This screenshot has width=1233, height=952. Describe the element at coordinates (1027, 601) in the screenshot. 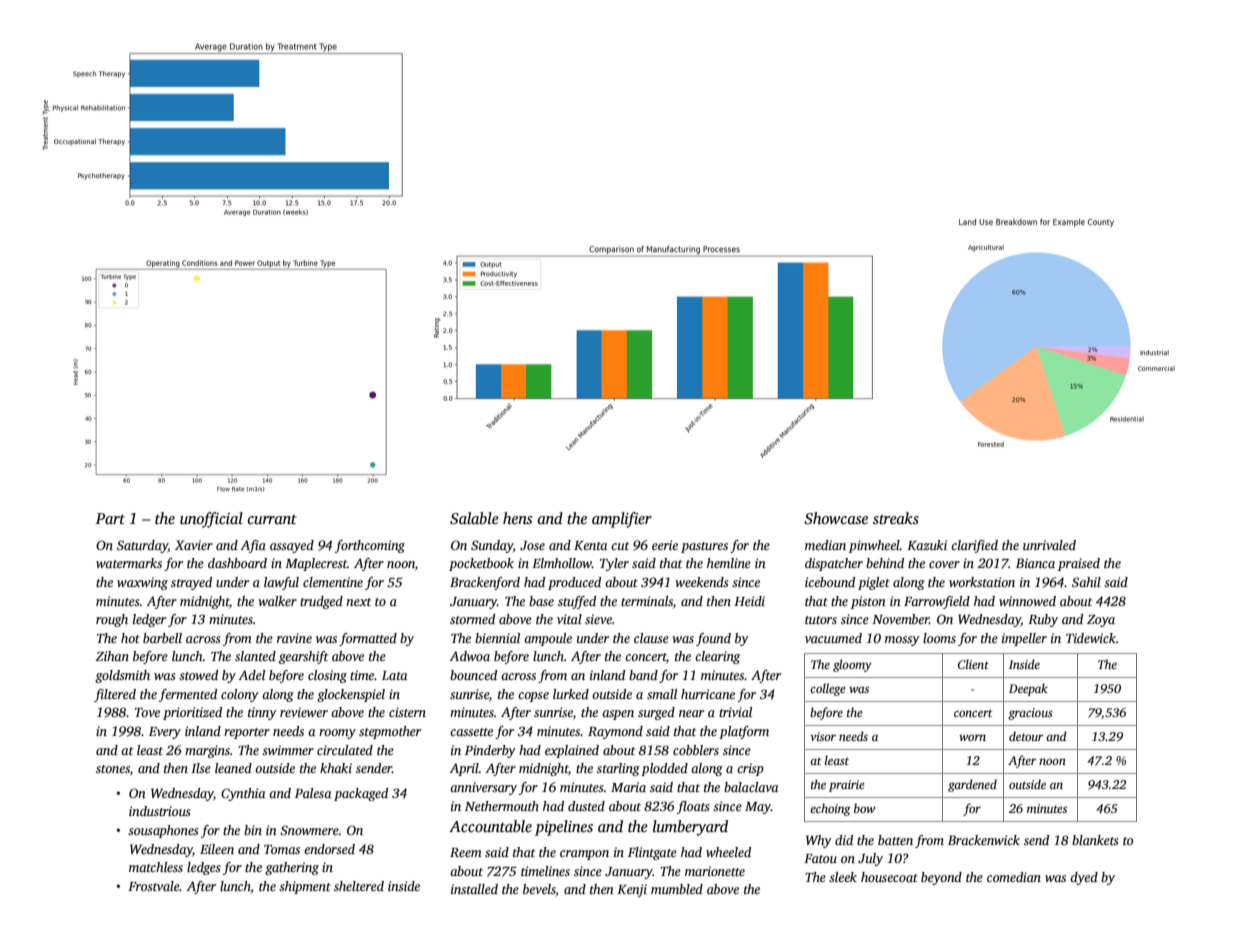

I see `winnowed` at that location.
